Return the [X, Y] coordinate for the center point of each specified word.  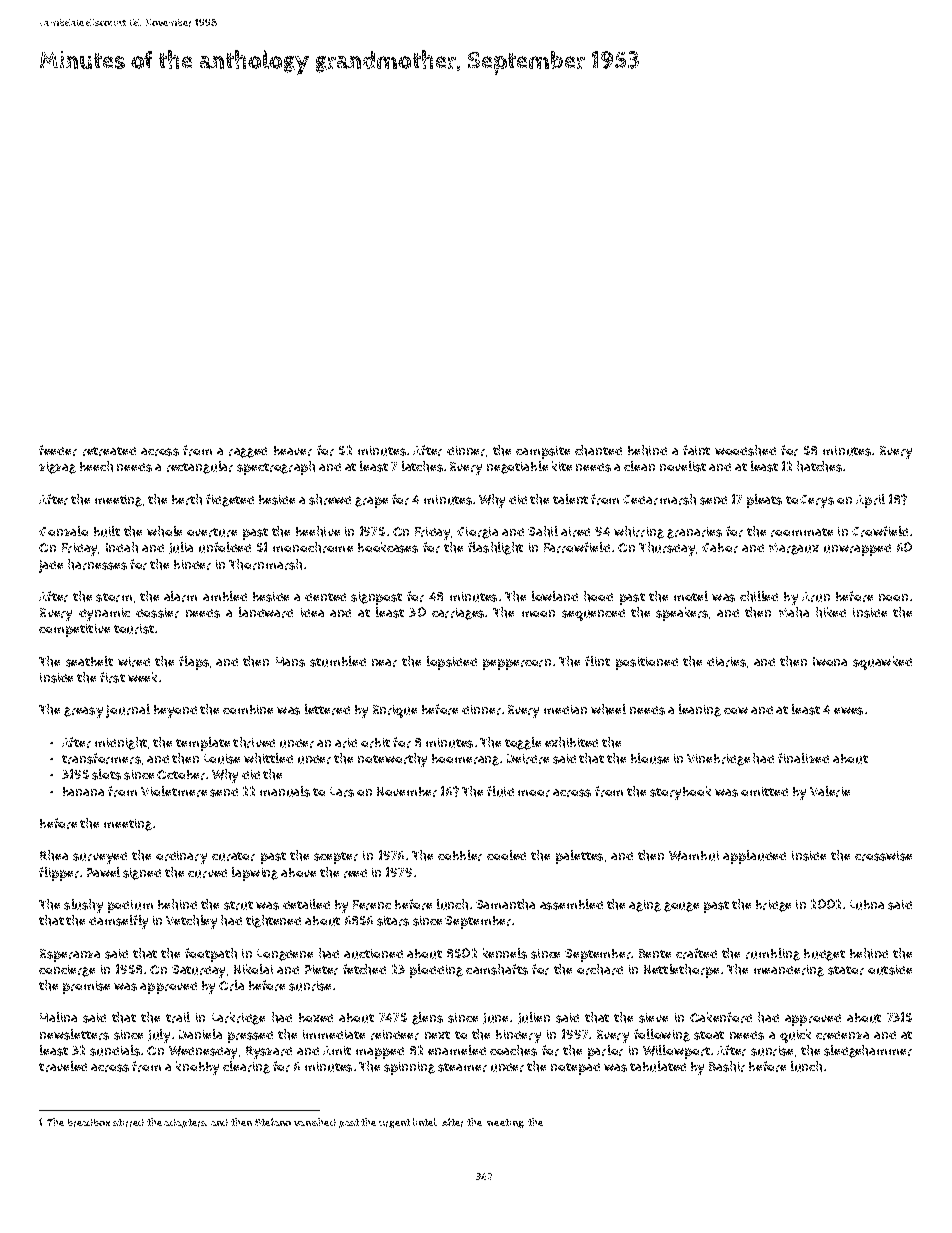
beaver [293, 451]
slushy [83, 906]
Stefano [273, 1122]
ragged [248, 452]
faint [696, 450]
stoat [709, 1035]
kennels [505, 953]
